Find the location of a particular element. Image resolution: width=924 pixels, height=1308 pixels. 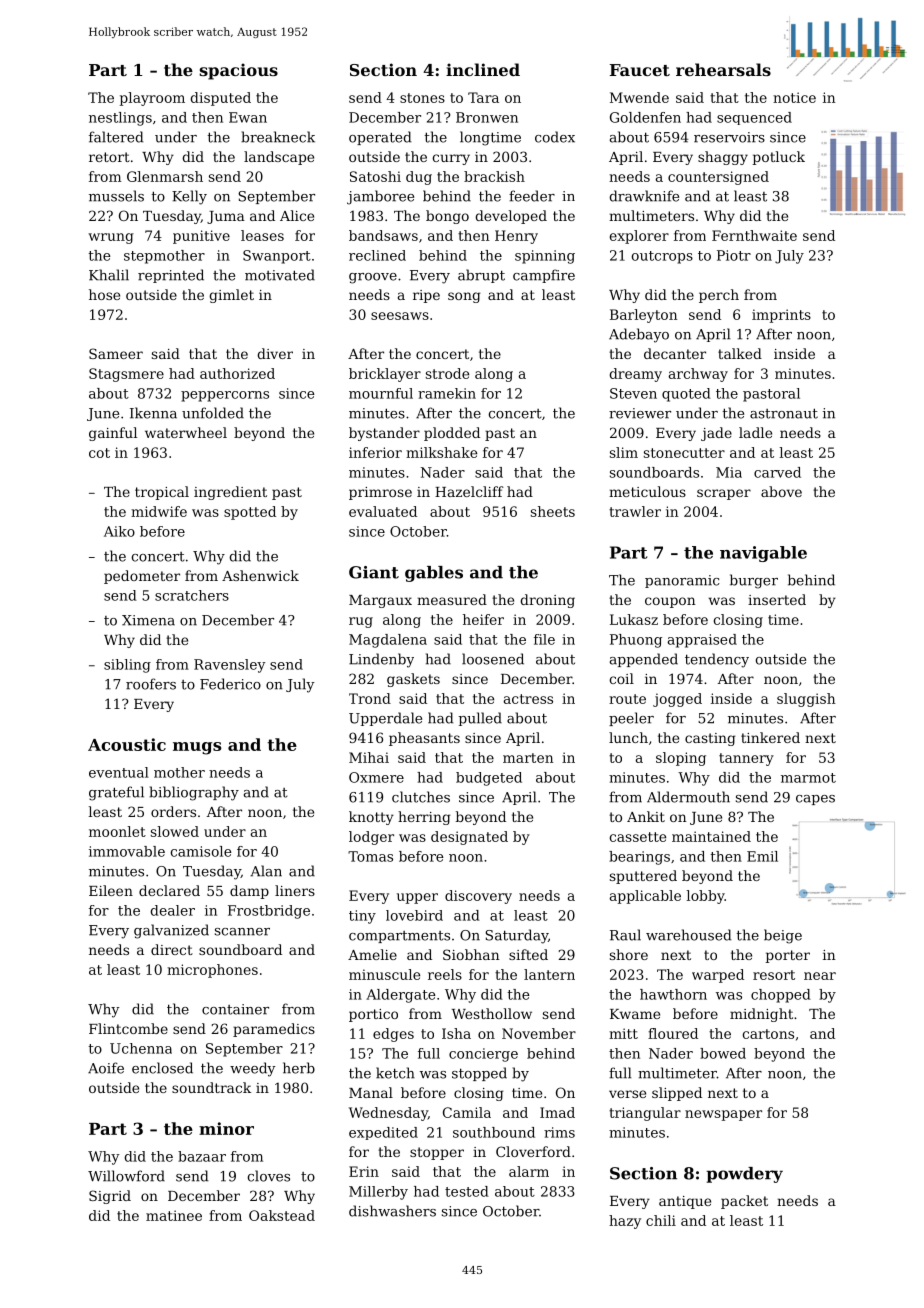

galvanized is located at coordinates (171, 931).
